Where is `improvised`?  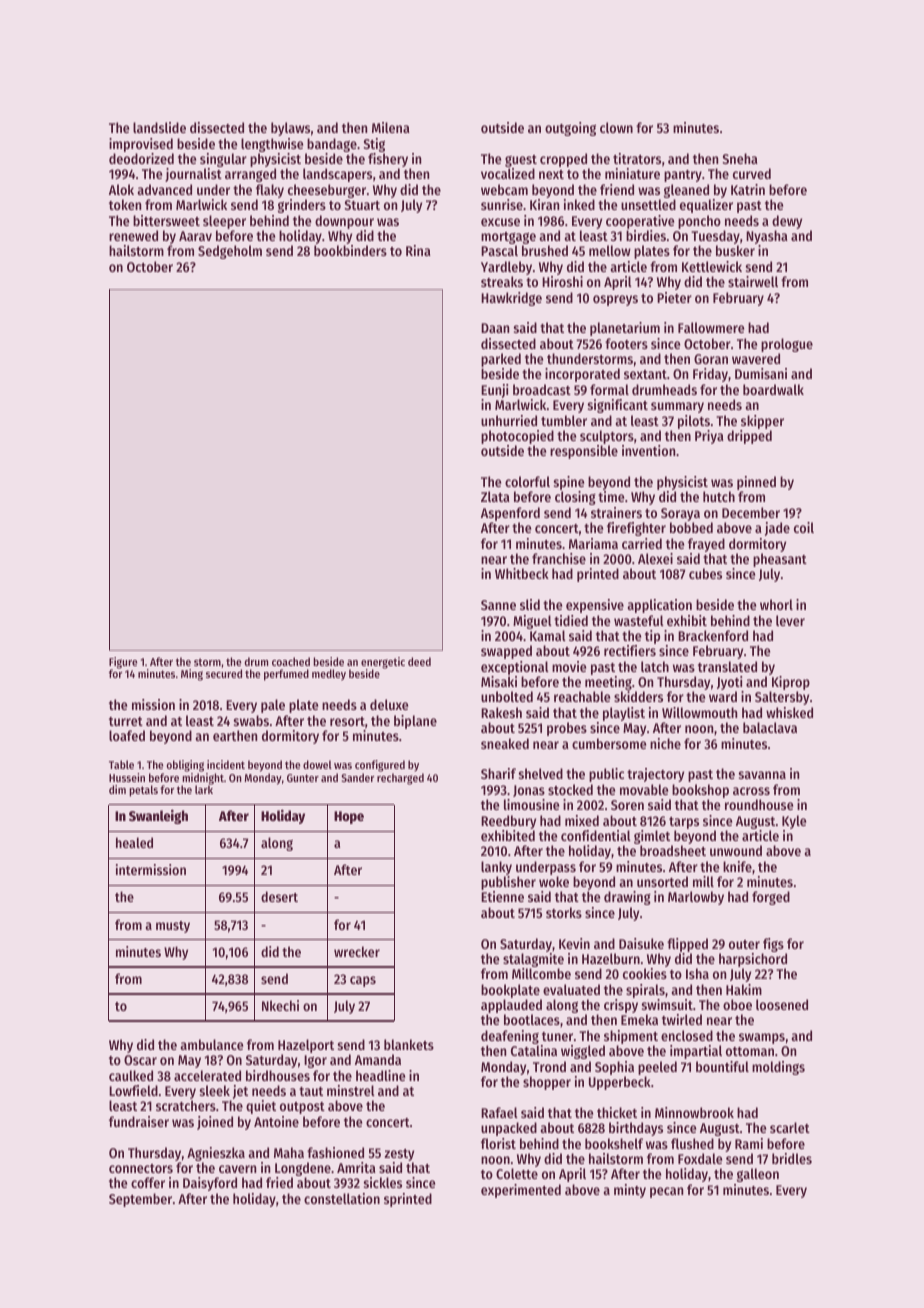 improvised is located at coordinates (141, 145).
